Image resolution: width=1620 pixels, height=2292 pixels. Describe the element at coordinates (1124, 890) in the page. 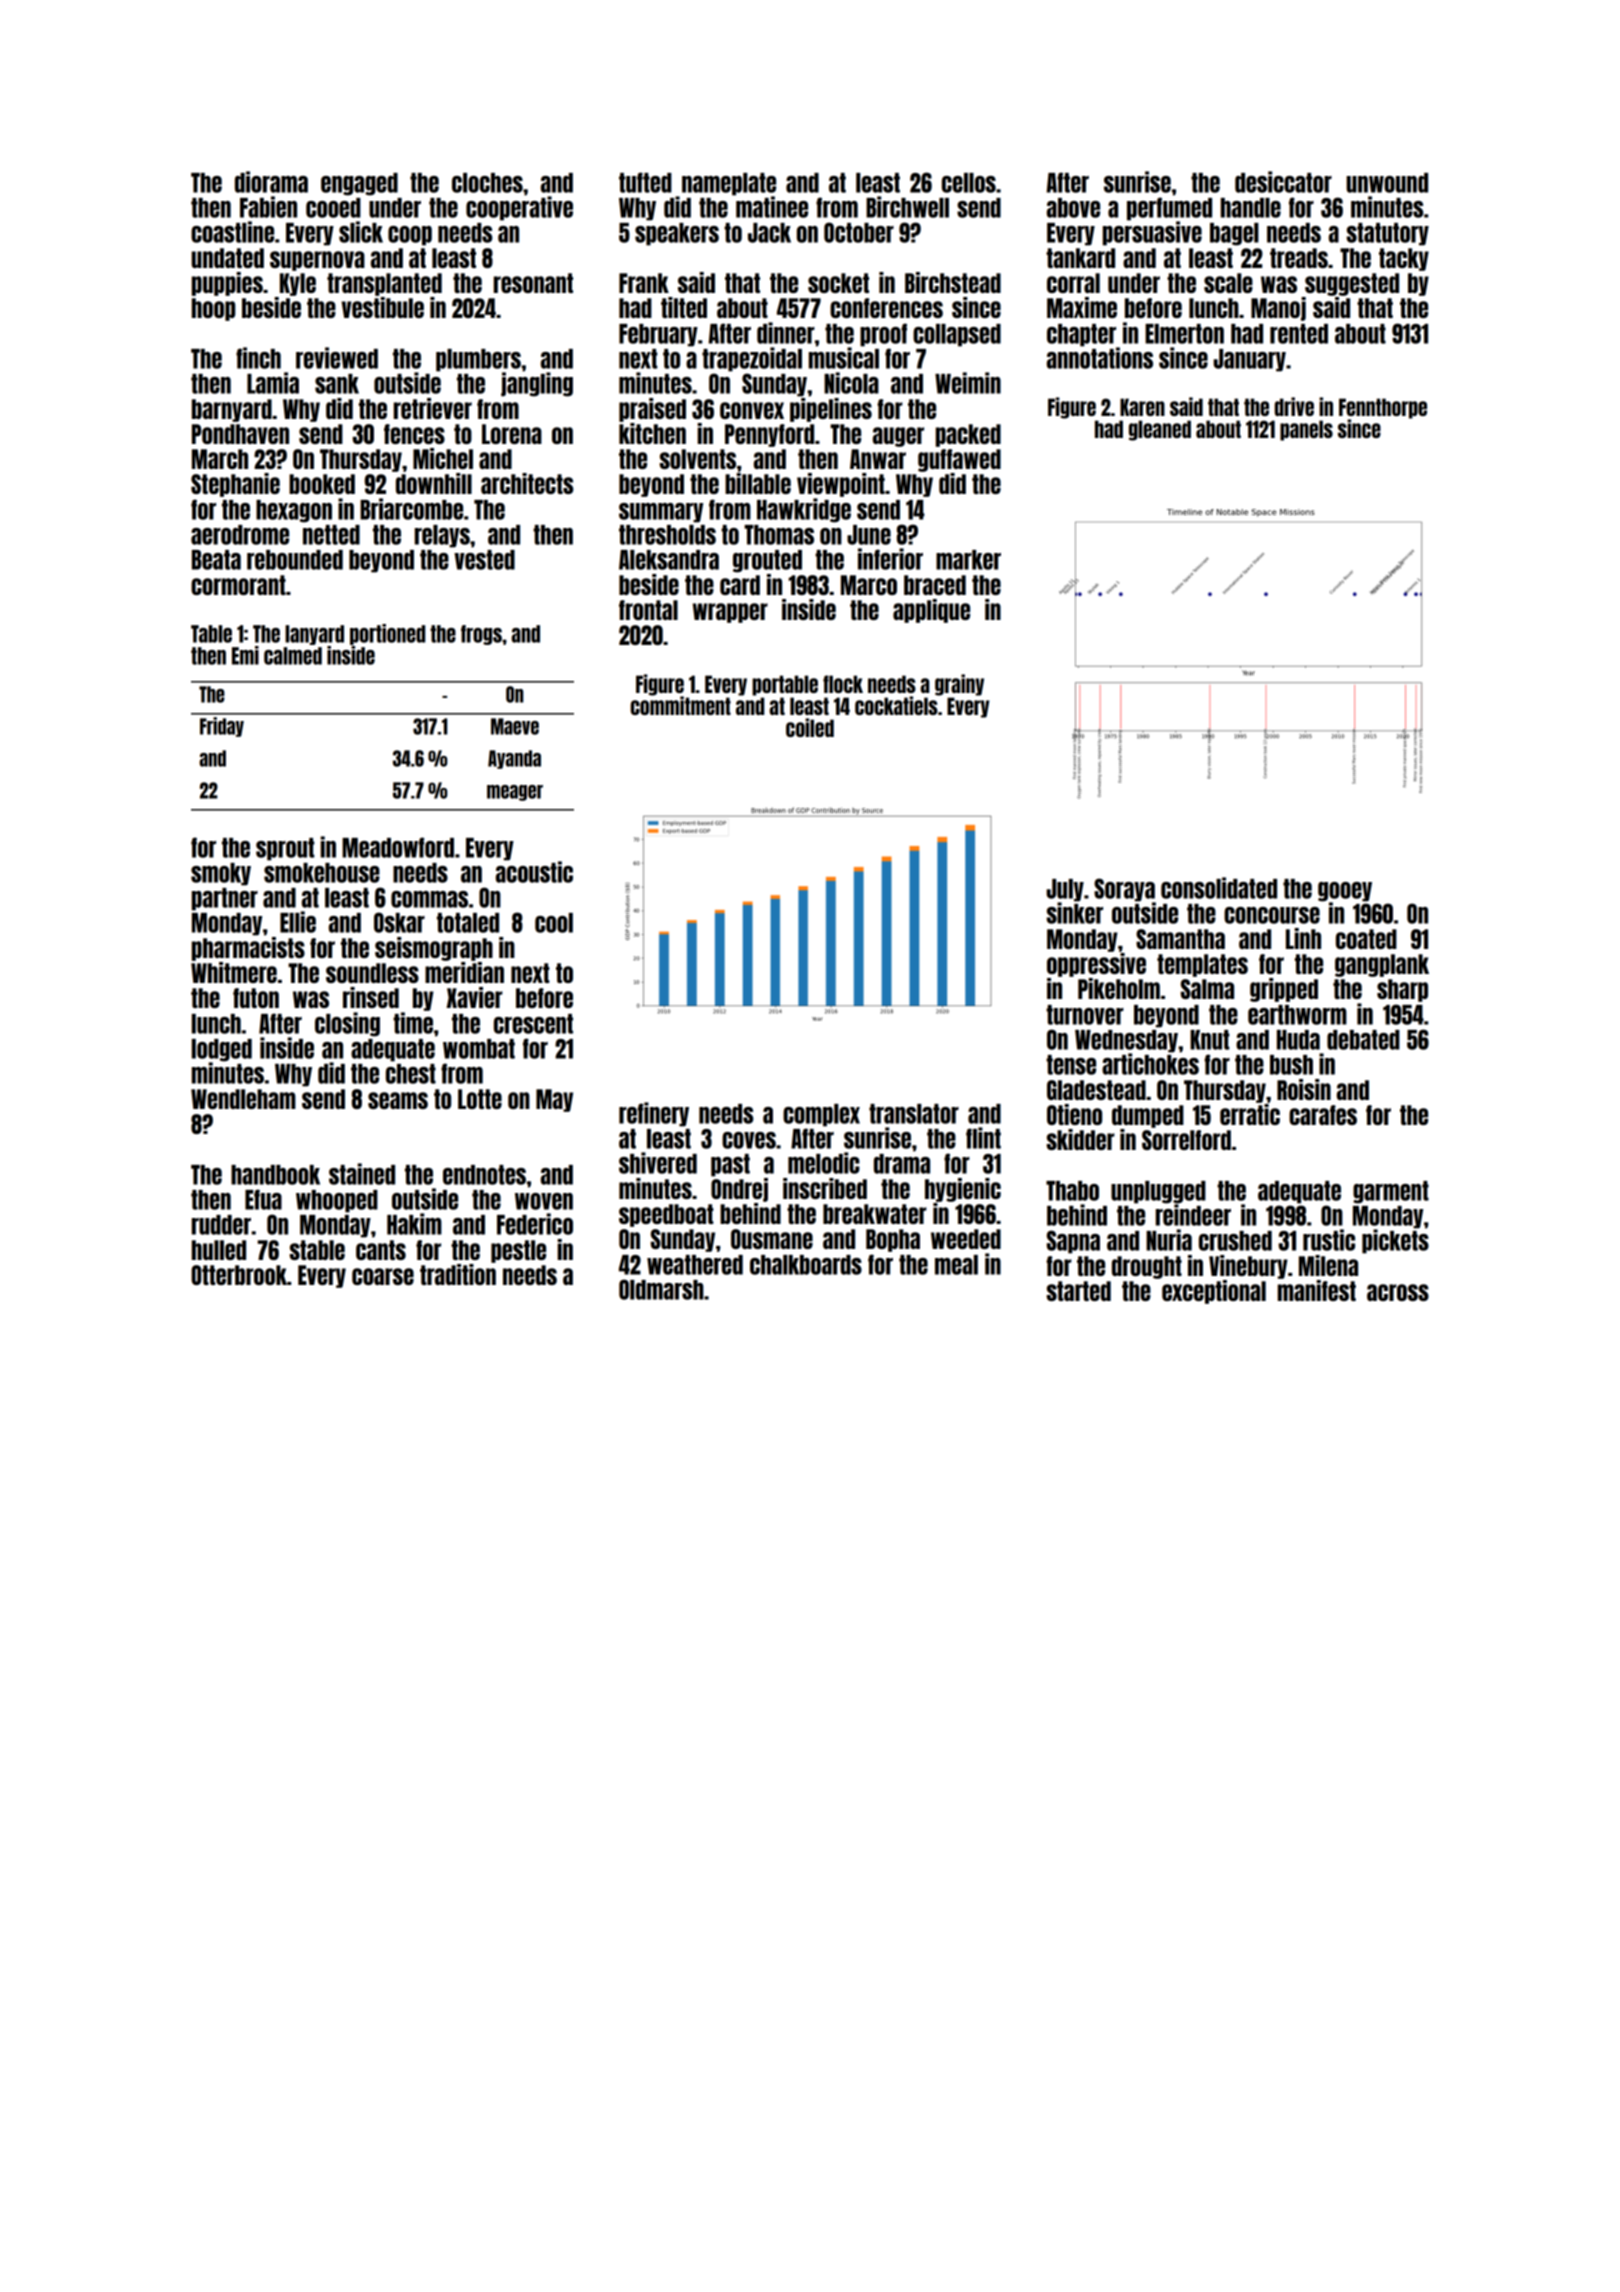

I see `Soraya` at that location.
